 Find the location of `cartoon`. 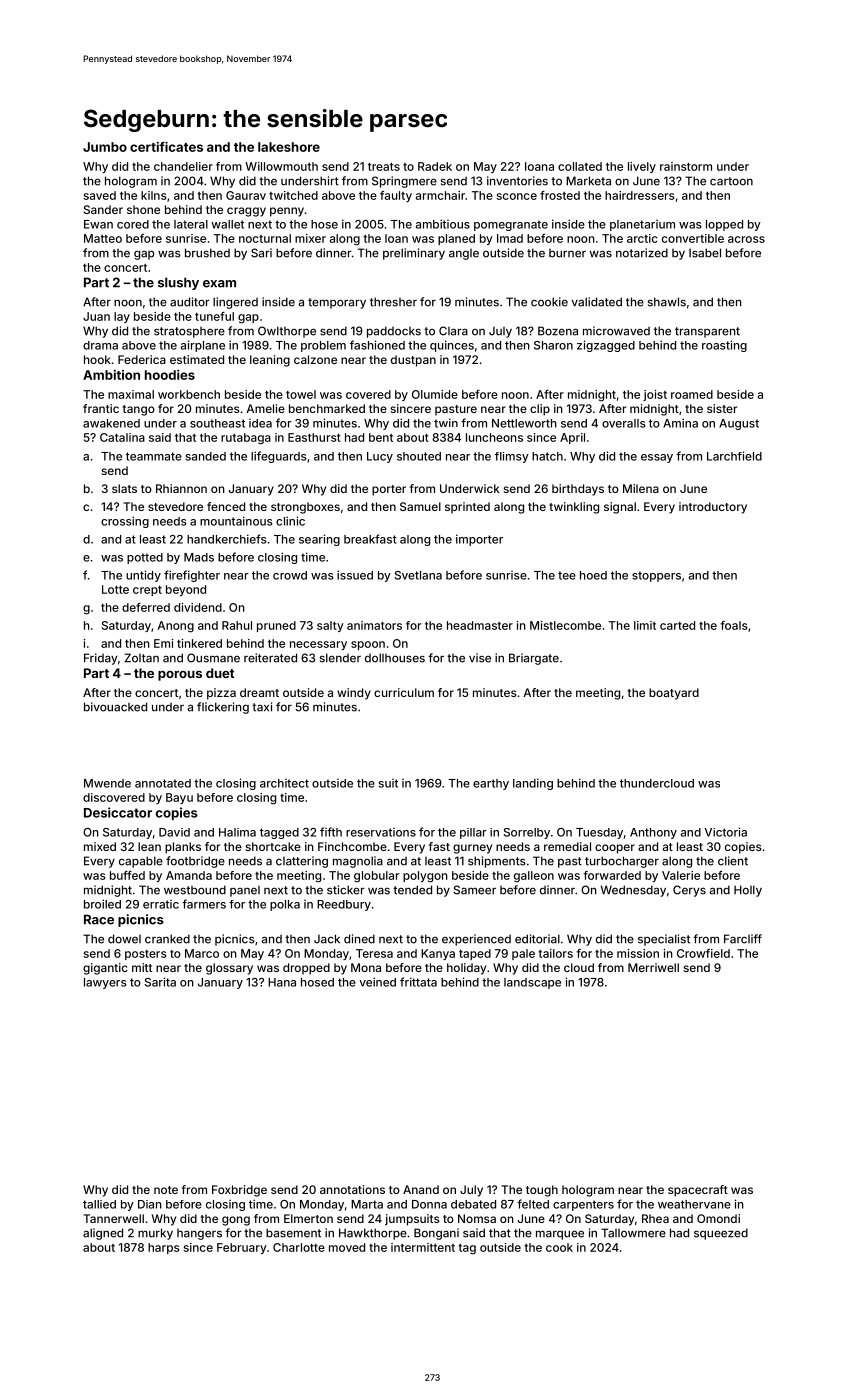

cartoon is located at coordinates (731, 181).
